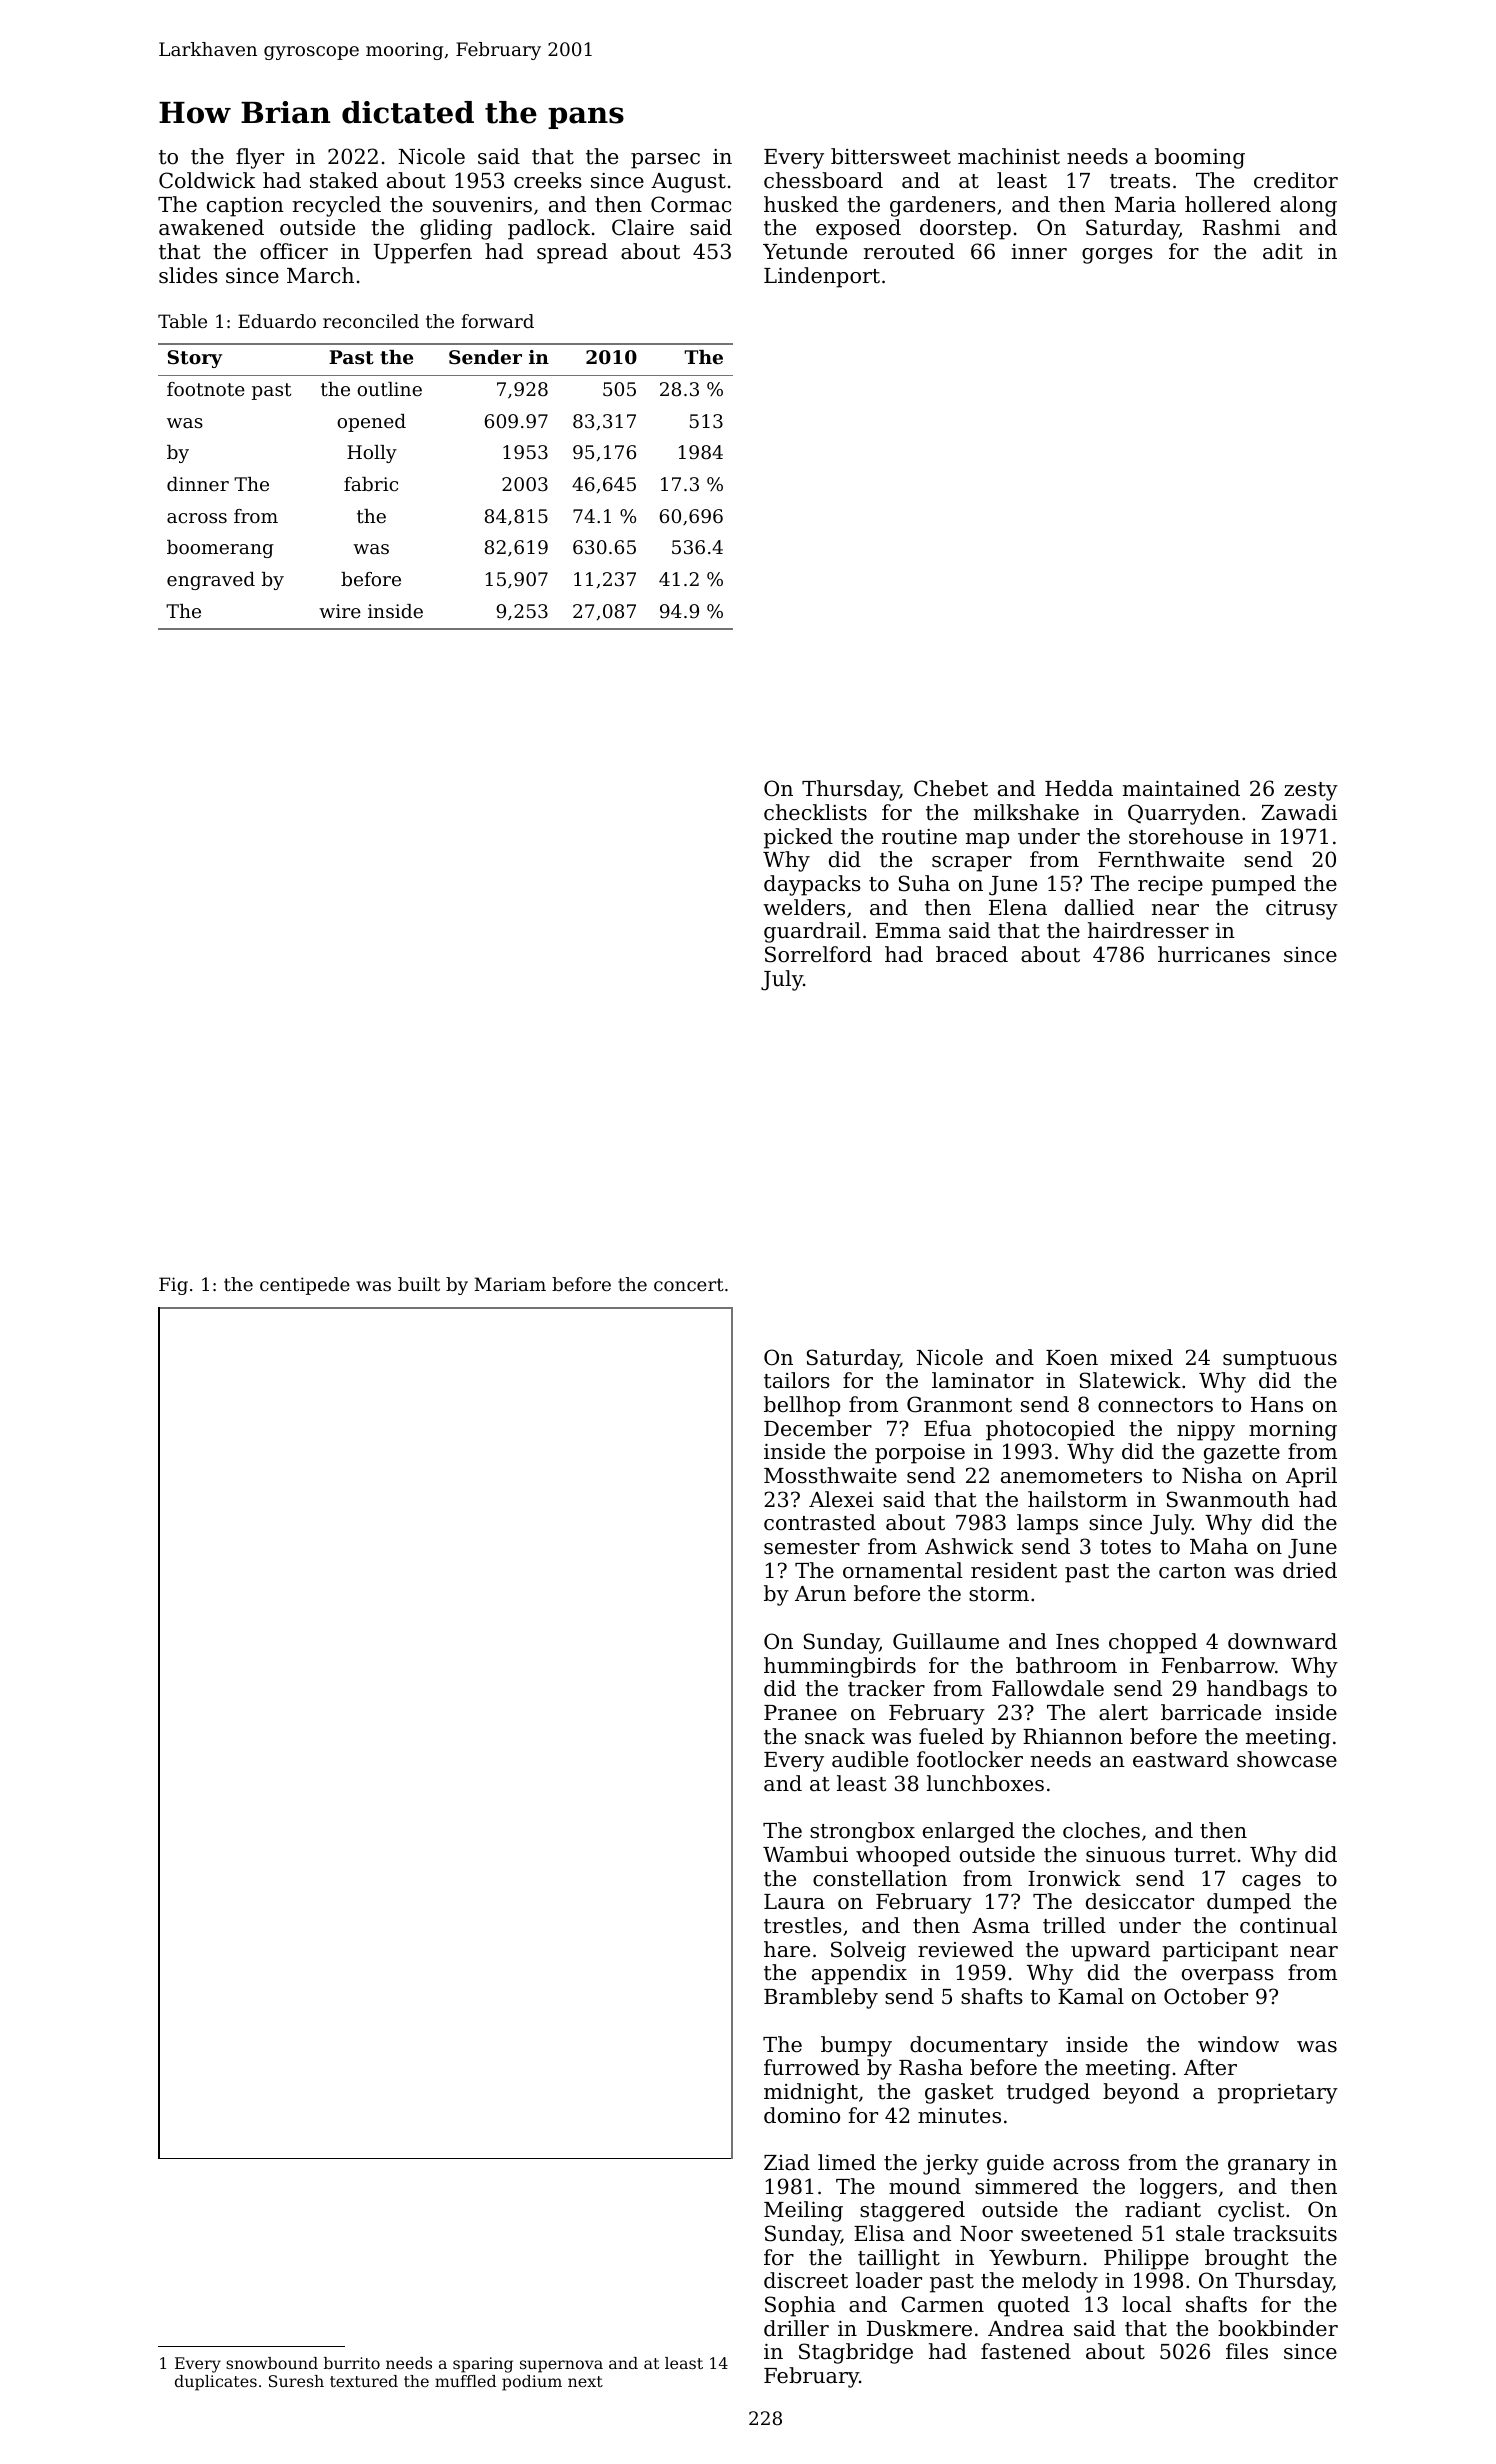 The height and width of the page is (2464, 1496). I want to click on staked, so click(344, 180).
